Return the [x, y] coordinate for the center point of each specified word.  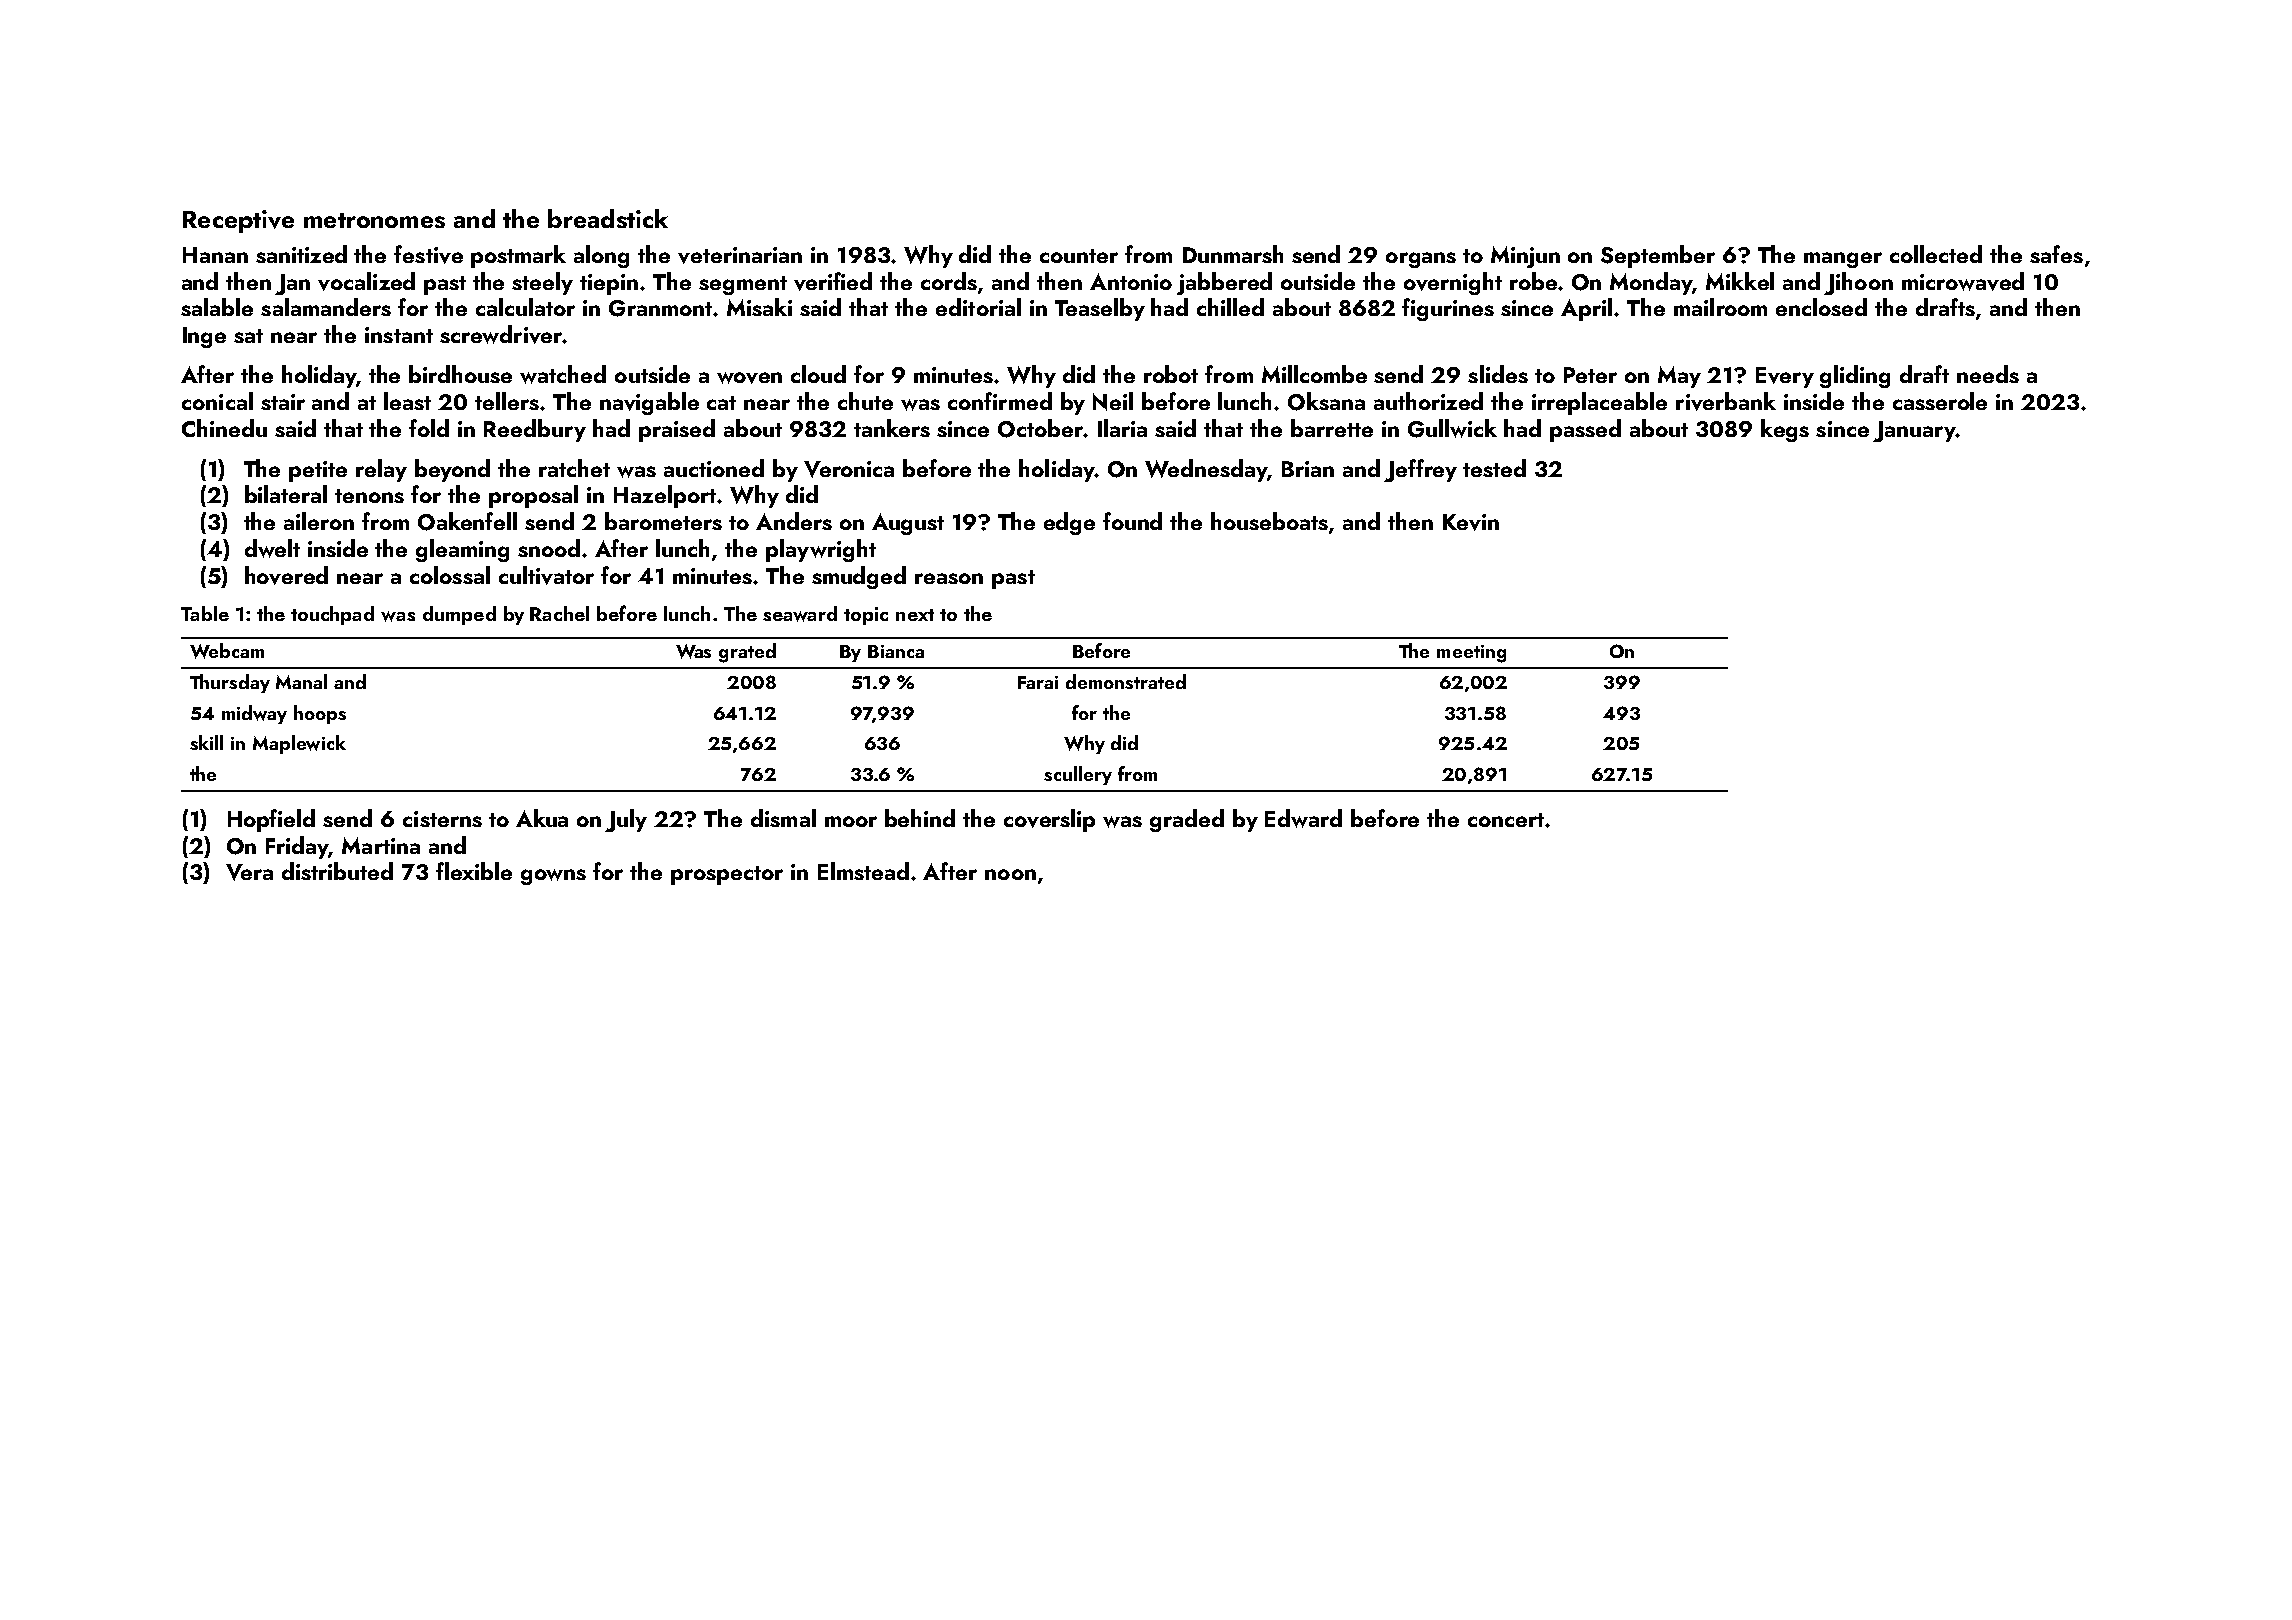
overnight [1453, 283]
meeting [1471, 654]
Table [205, 613]
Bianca [896, 651]
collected [1936, 254]
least [407, 401]
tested [1494, 468]
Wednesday [1206, 470]
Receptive [238, 221]
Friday [297, 847]
